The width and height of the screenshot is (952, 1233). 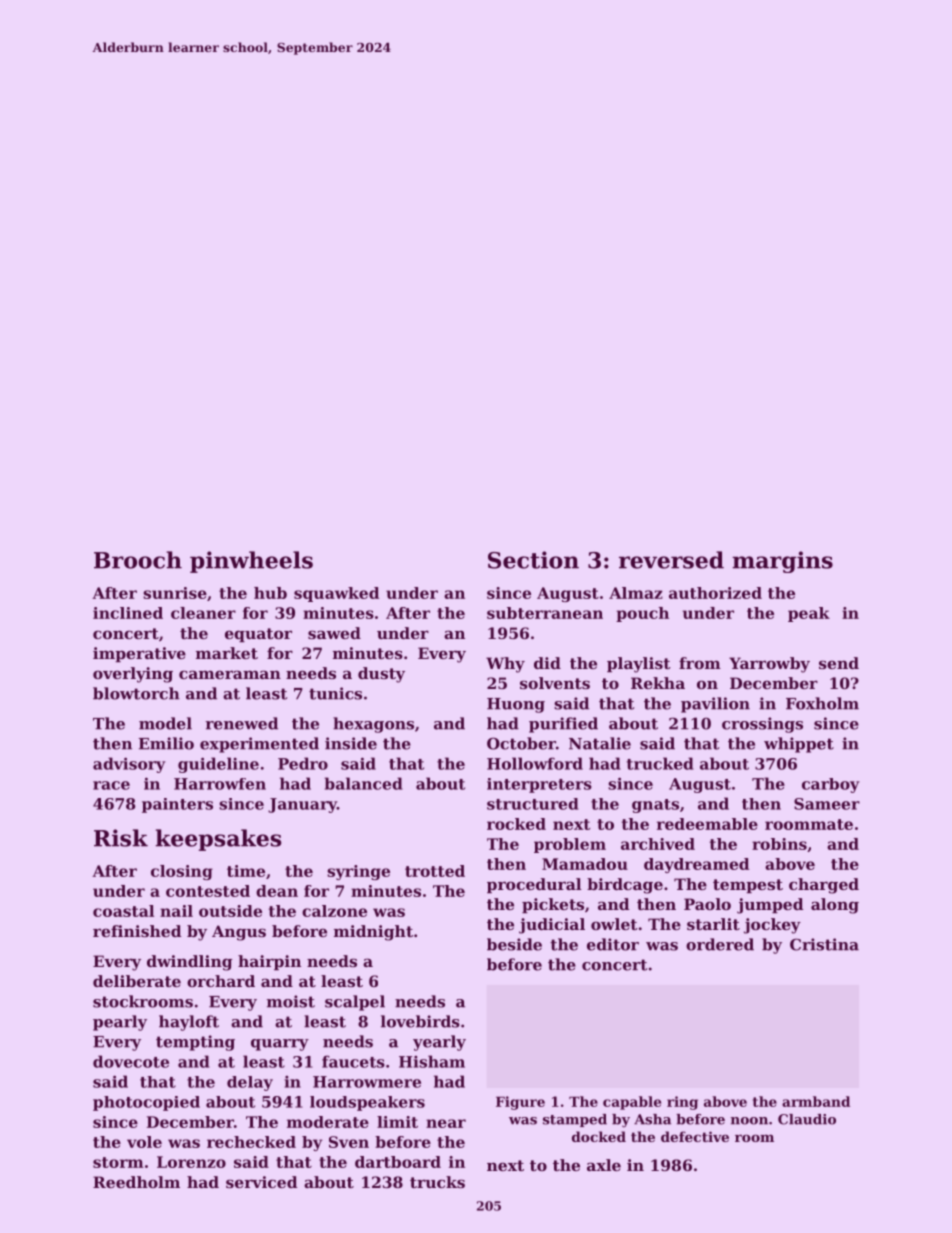 What do you see at coordinates (715, 593) in the screenshot?
I see `authorized` at bounding box center [715, 593].
